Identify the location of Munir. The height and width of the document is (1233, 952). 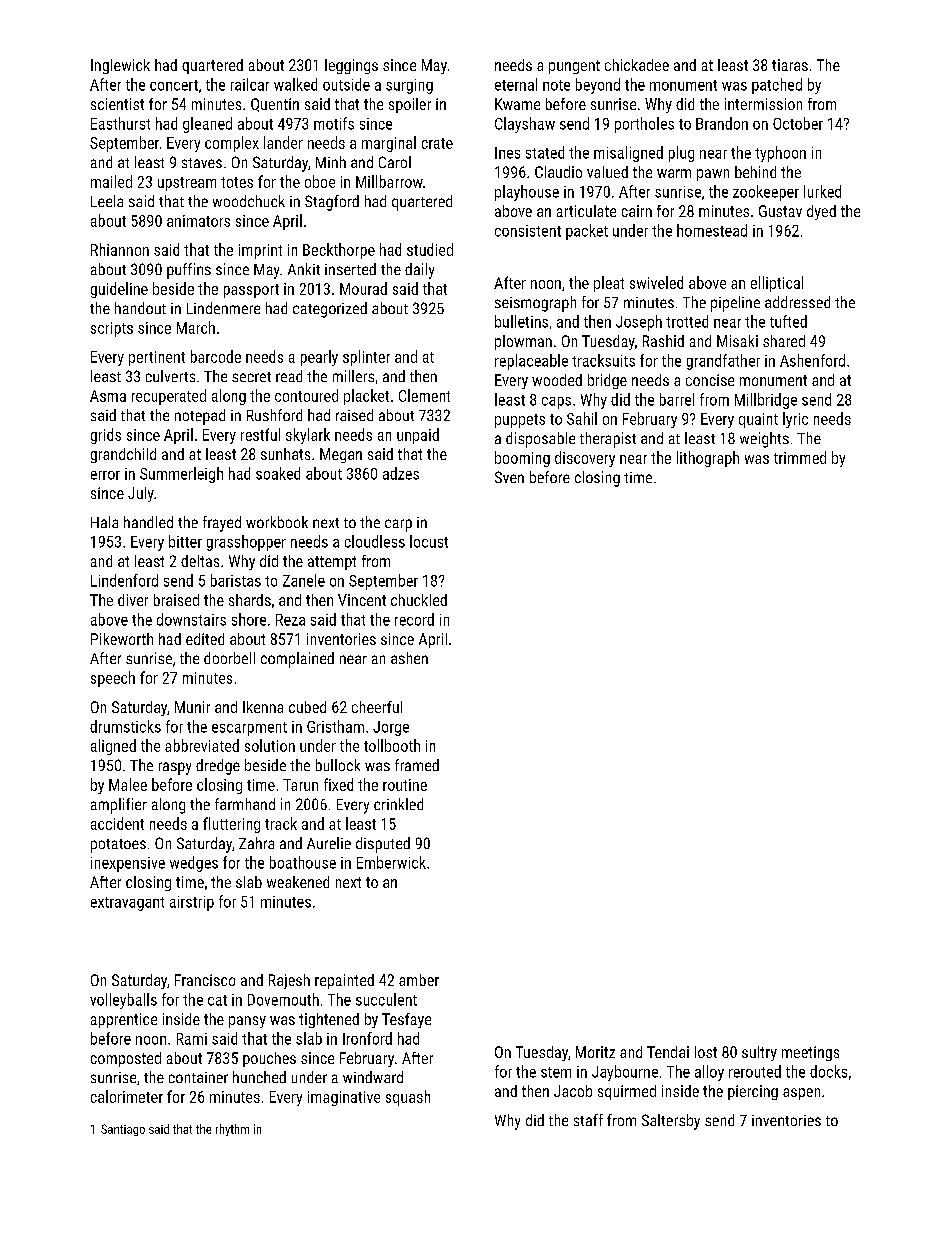
(192, 707).
